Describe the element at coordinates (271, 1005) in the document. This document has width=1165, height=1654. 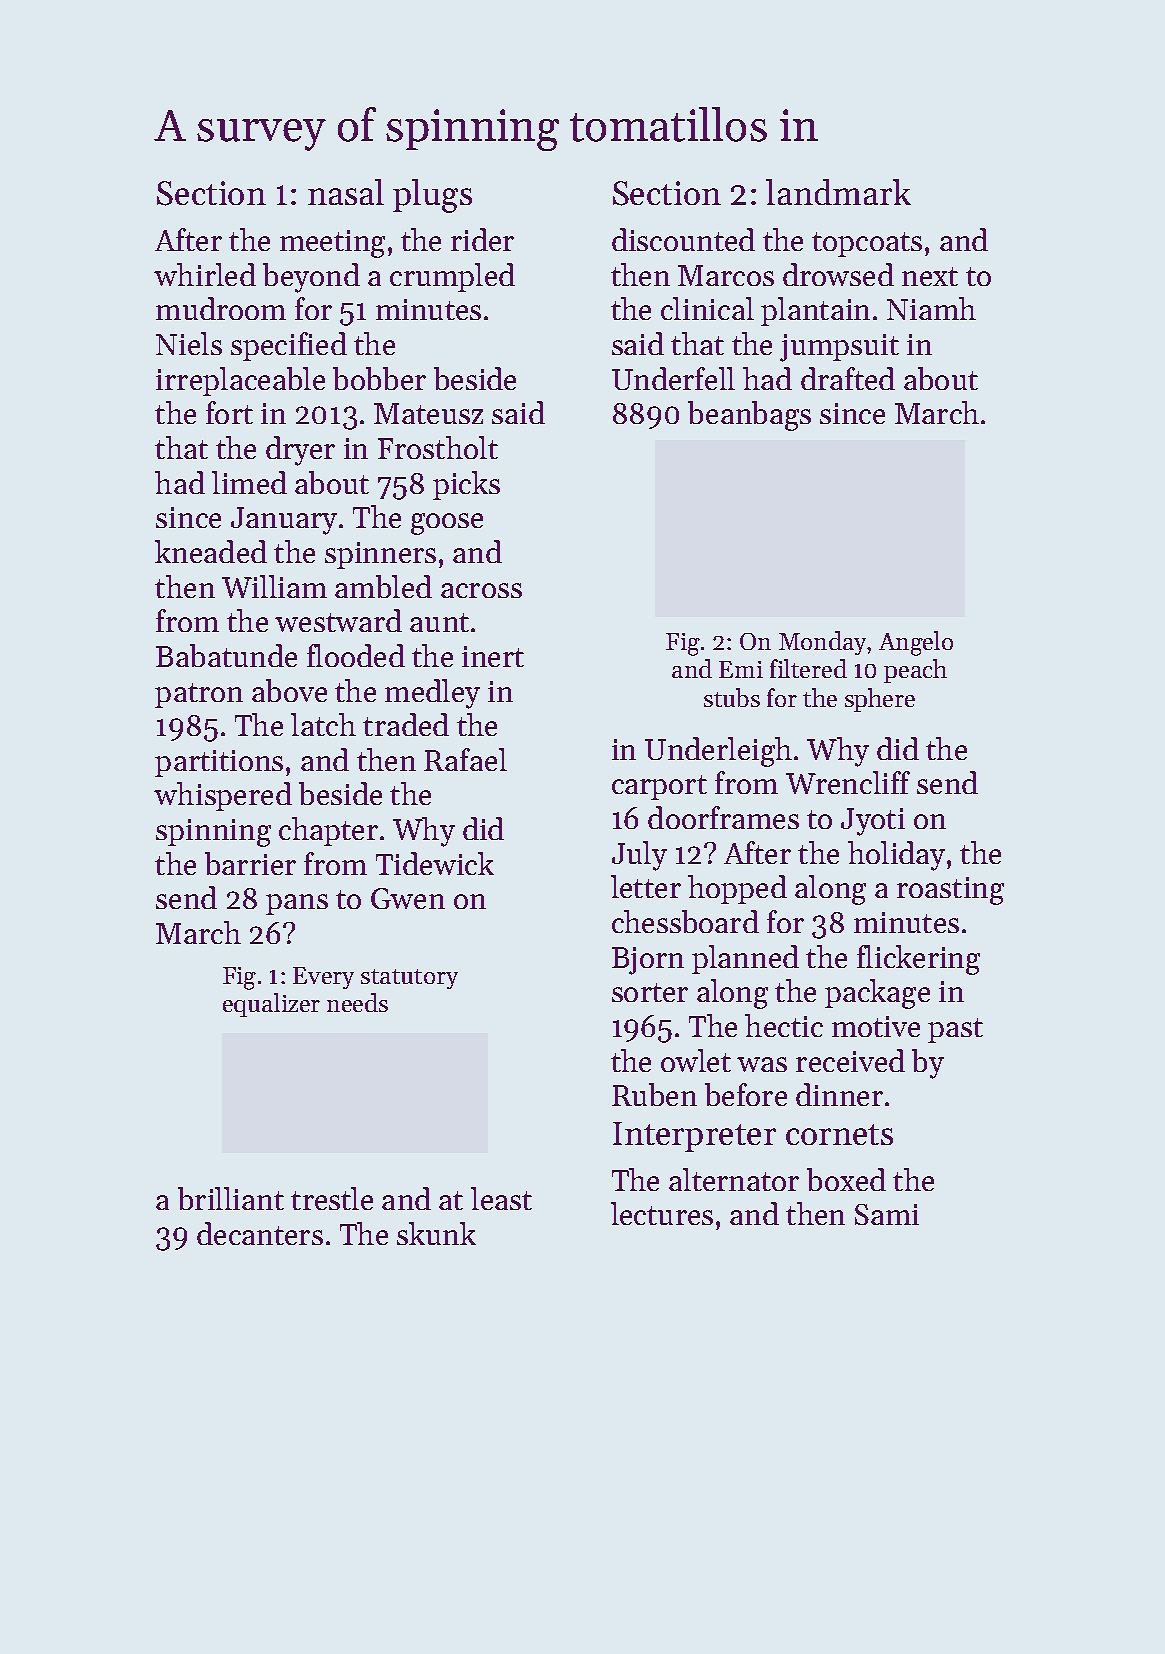
I see `equalizer` at that location.
